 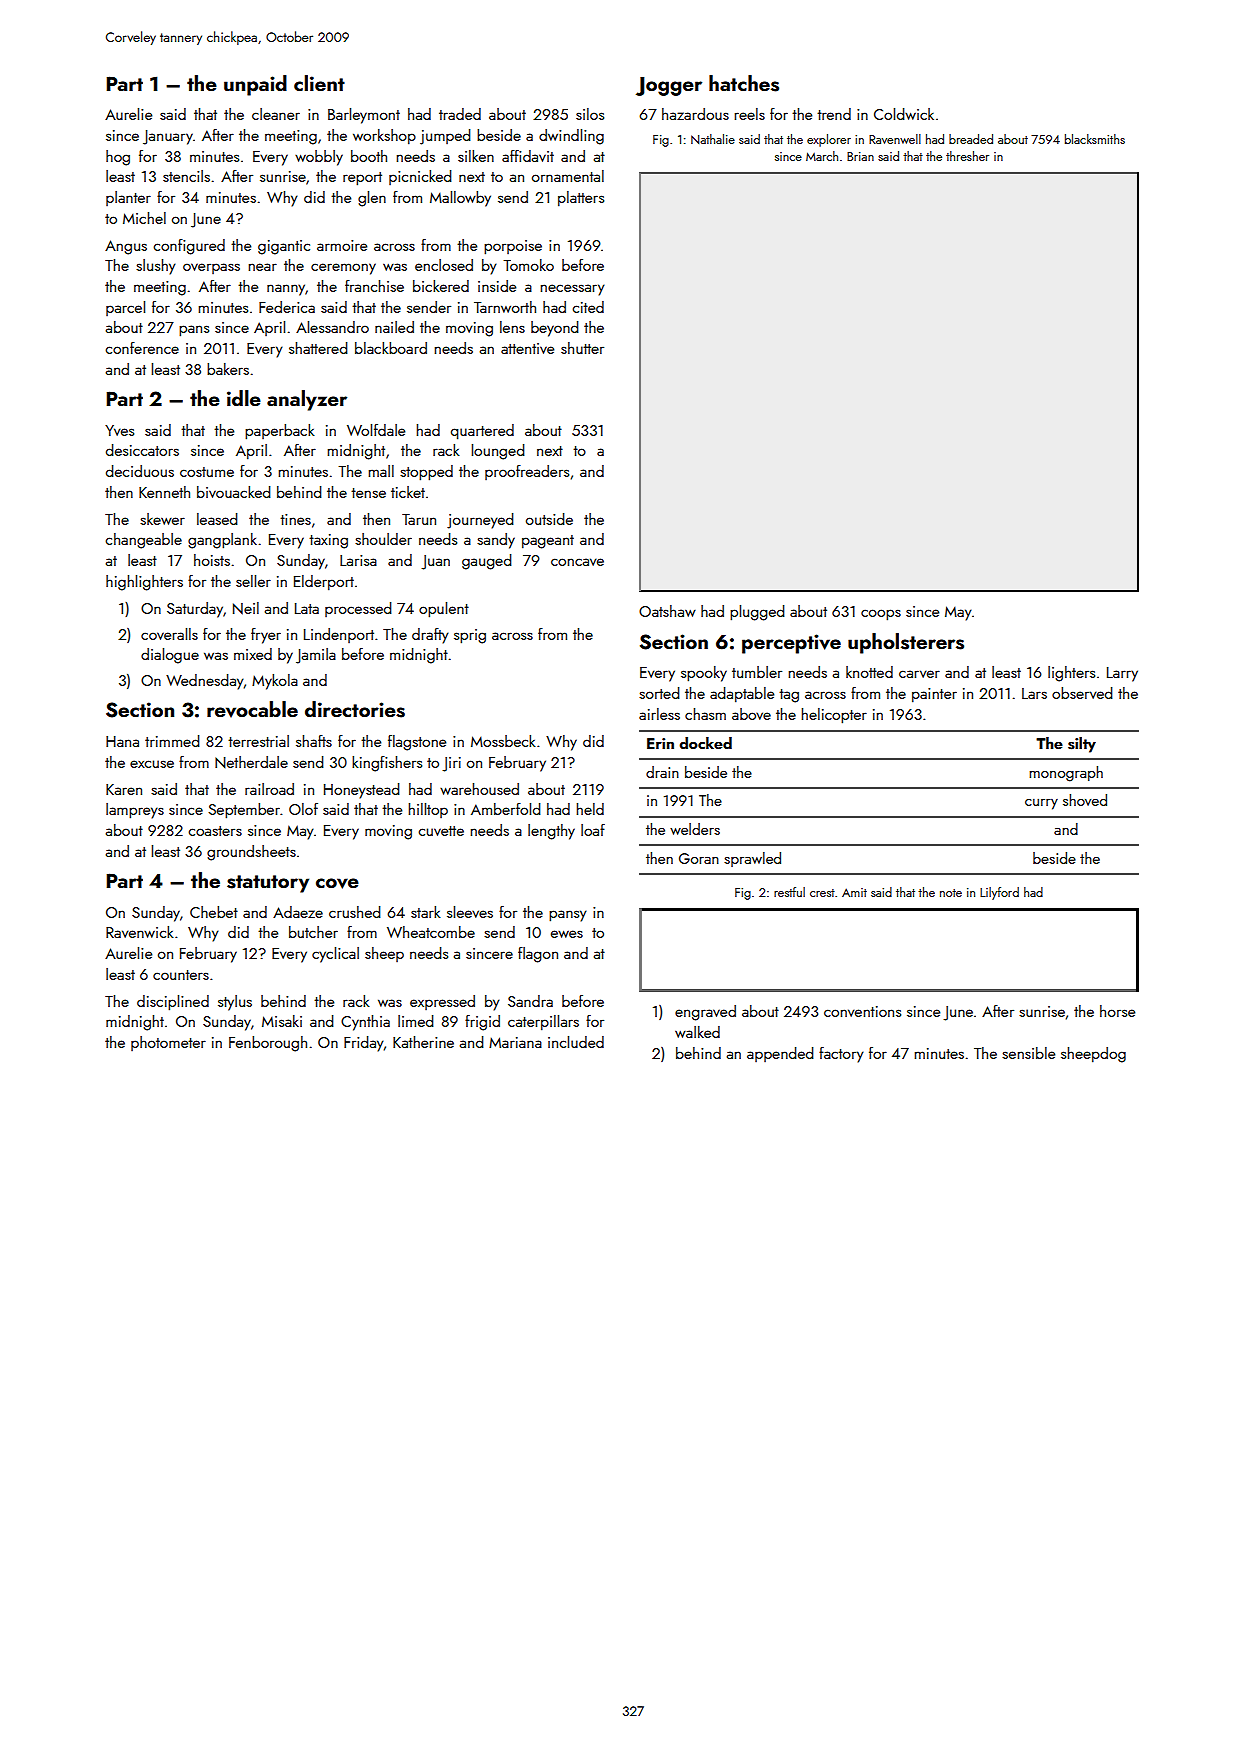 I want to click on explorer, so click(x=829, y=140).
